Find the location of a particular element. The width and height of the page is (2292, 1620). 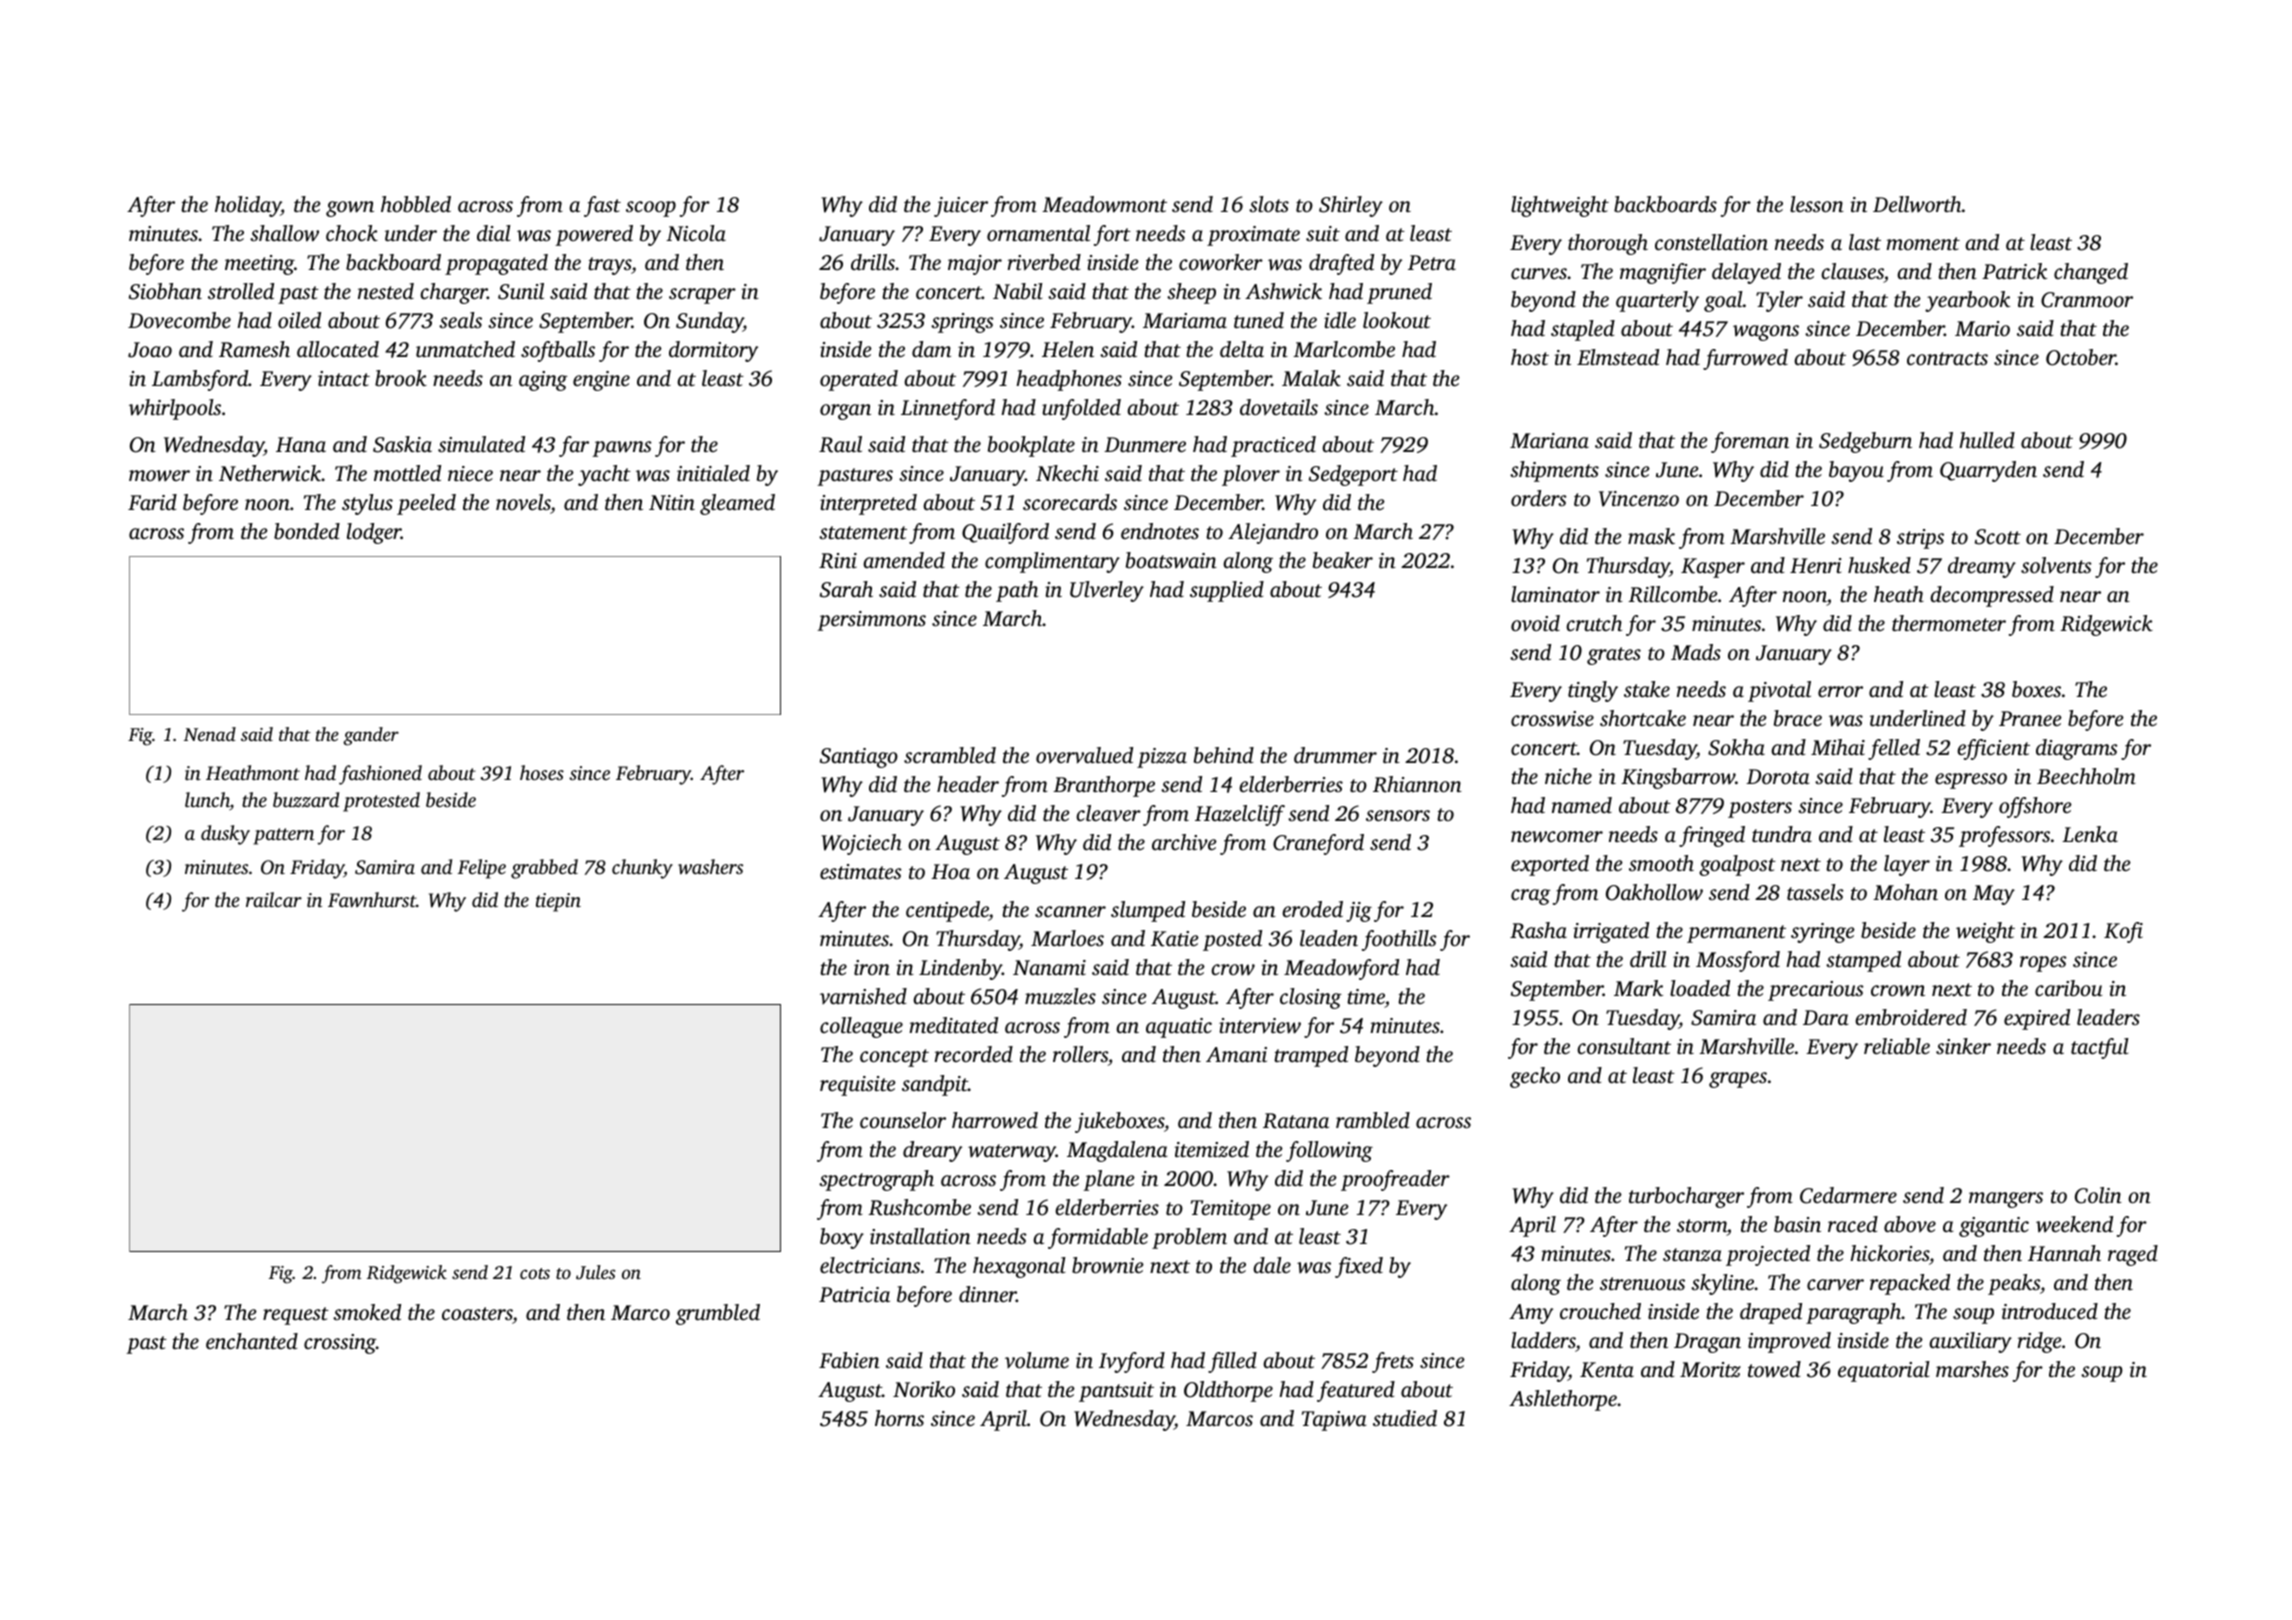

pattern is located at coordinates (283, 836).
